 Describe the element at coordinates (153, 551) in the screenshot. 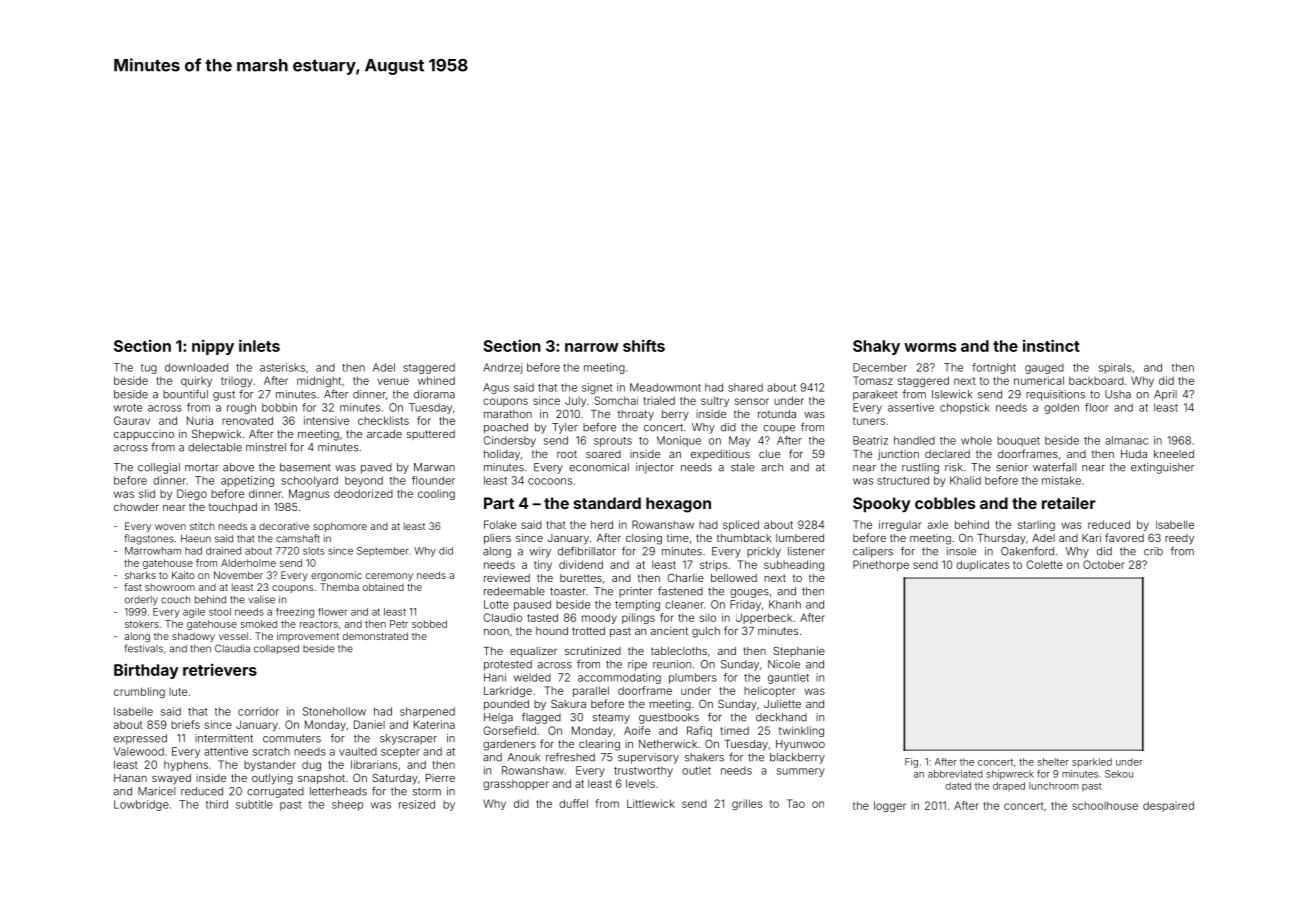

I see `Marrowham` at that location.
